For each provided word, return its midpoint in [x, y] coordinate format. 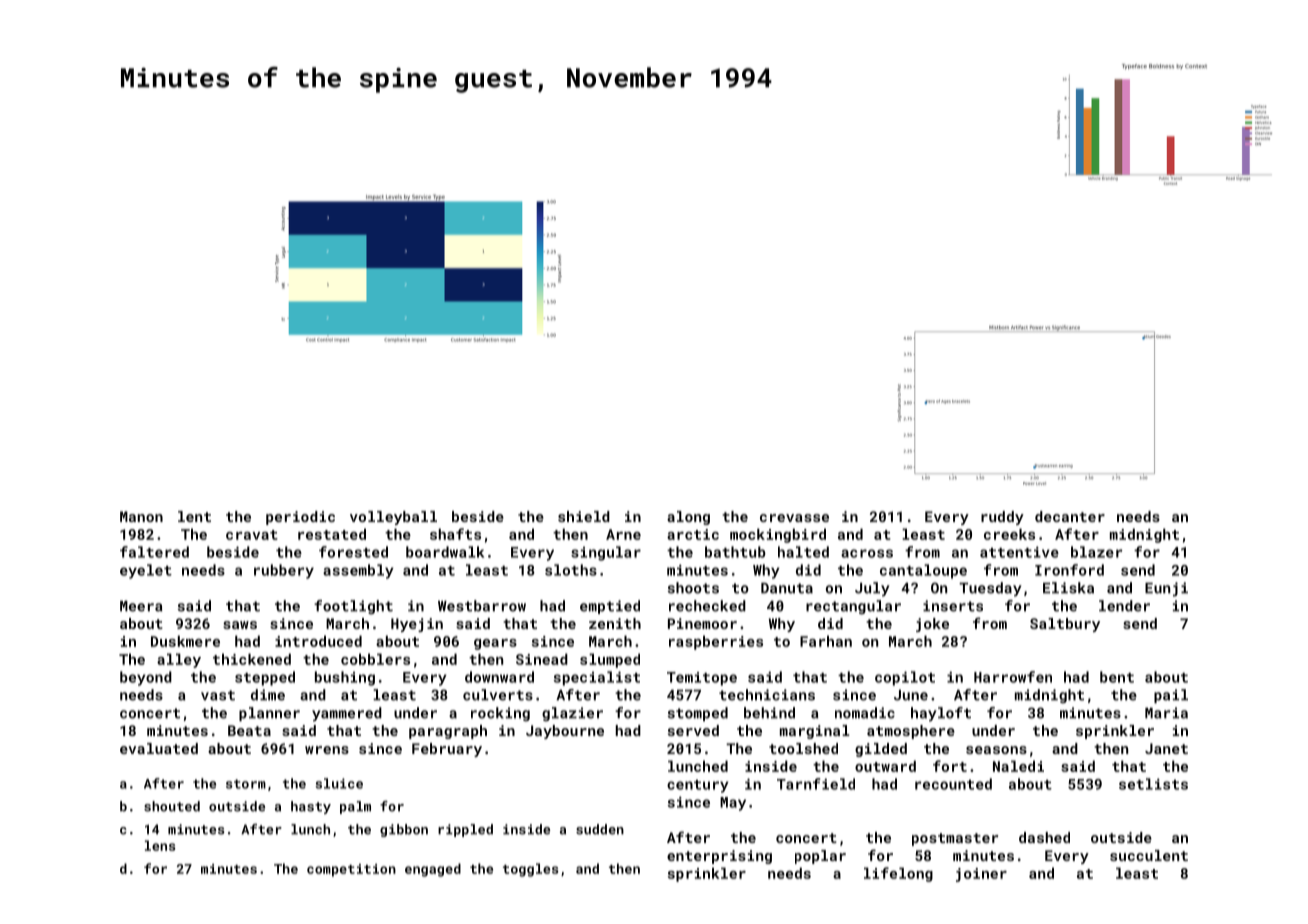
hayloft [941, 714]
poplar [820, 857]
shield [584, 516]
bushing [345, 678]
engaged [433, 870]
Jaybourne [565, 732]
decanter [1070, 516]
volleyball [393, 518]
